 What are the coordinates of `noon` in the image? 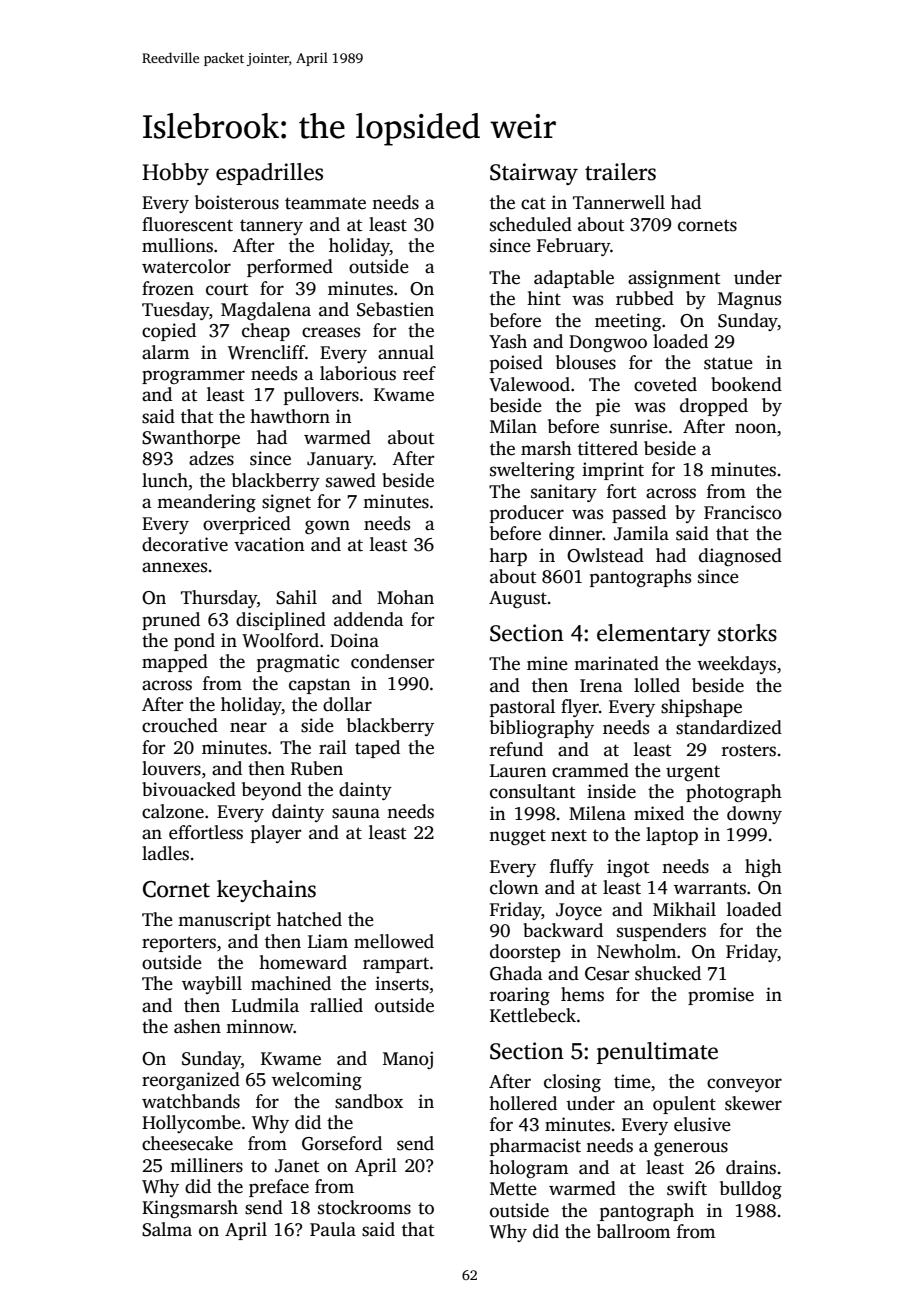 It's located at (756, 428).
